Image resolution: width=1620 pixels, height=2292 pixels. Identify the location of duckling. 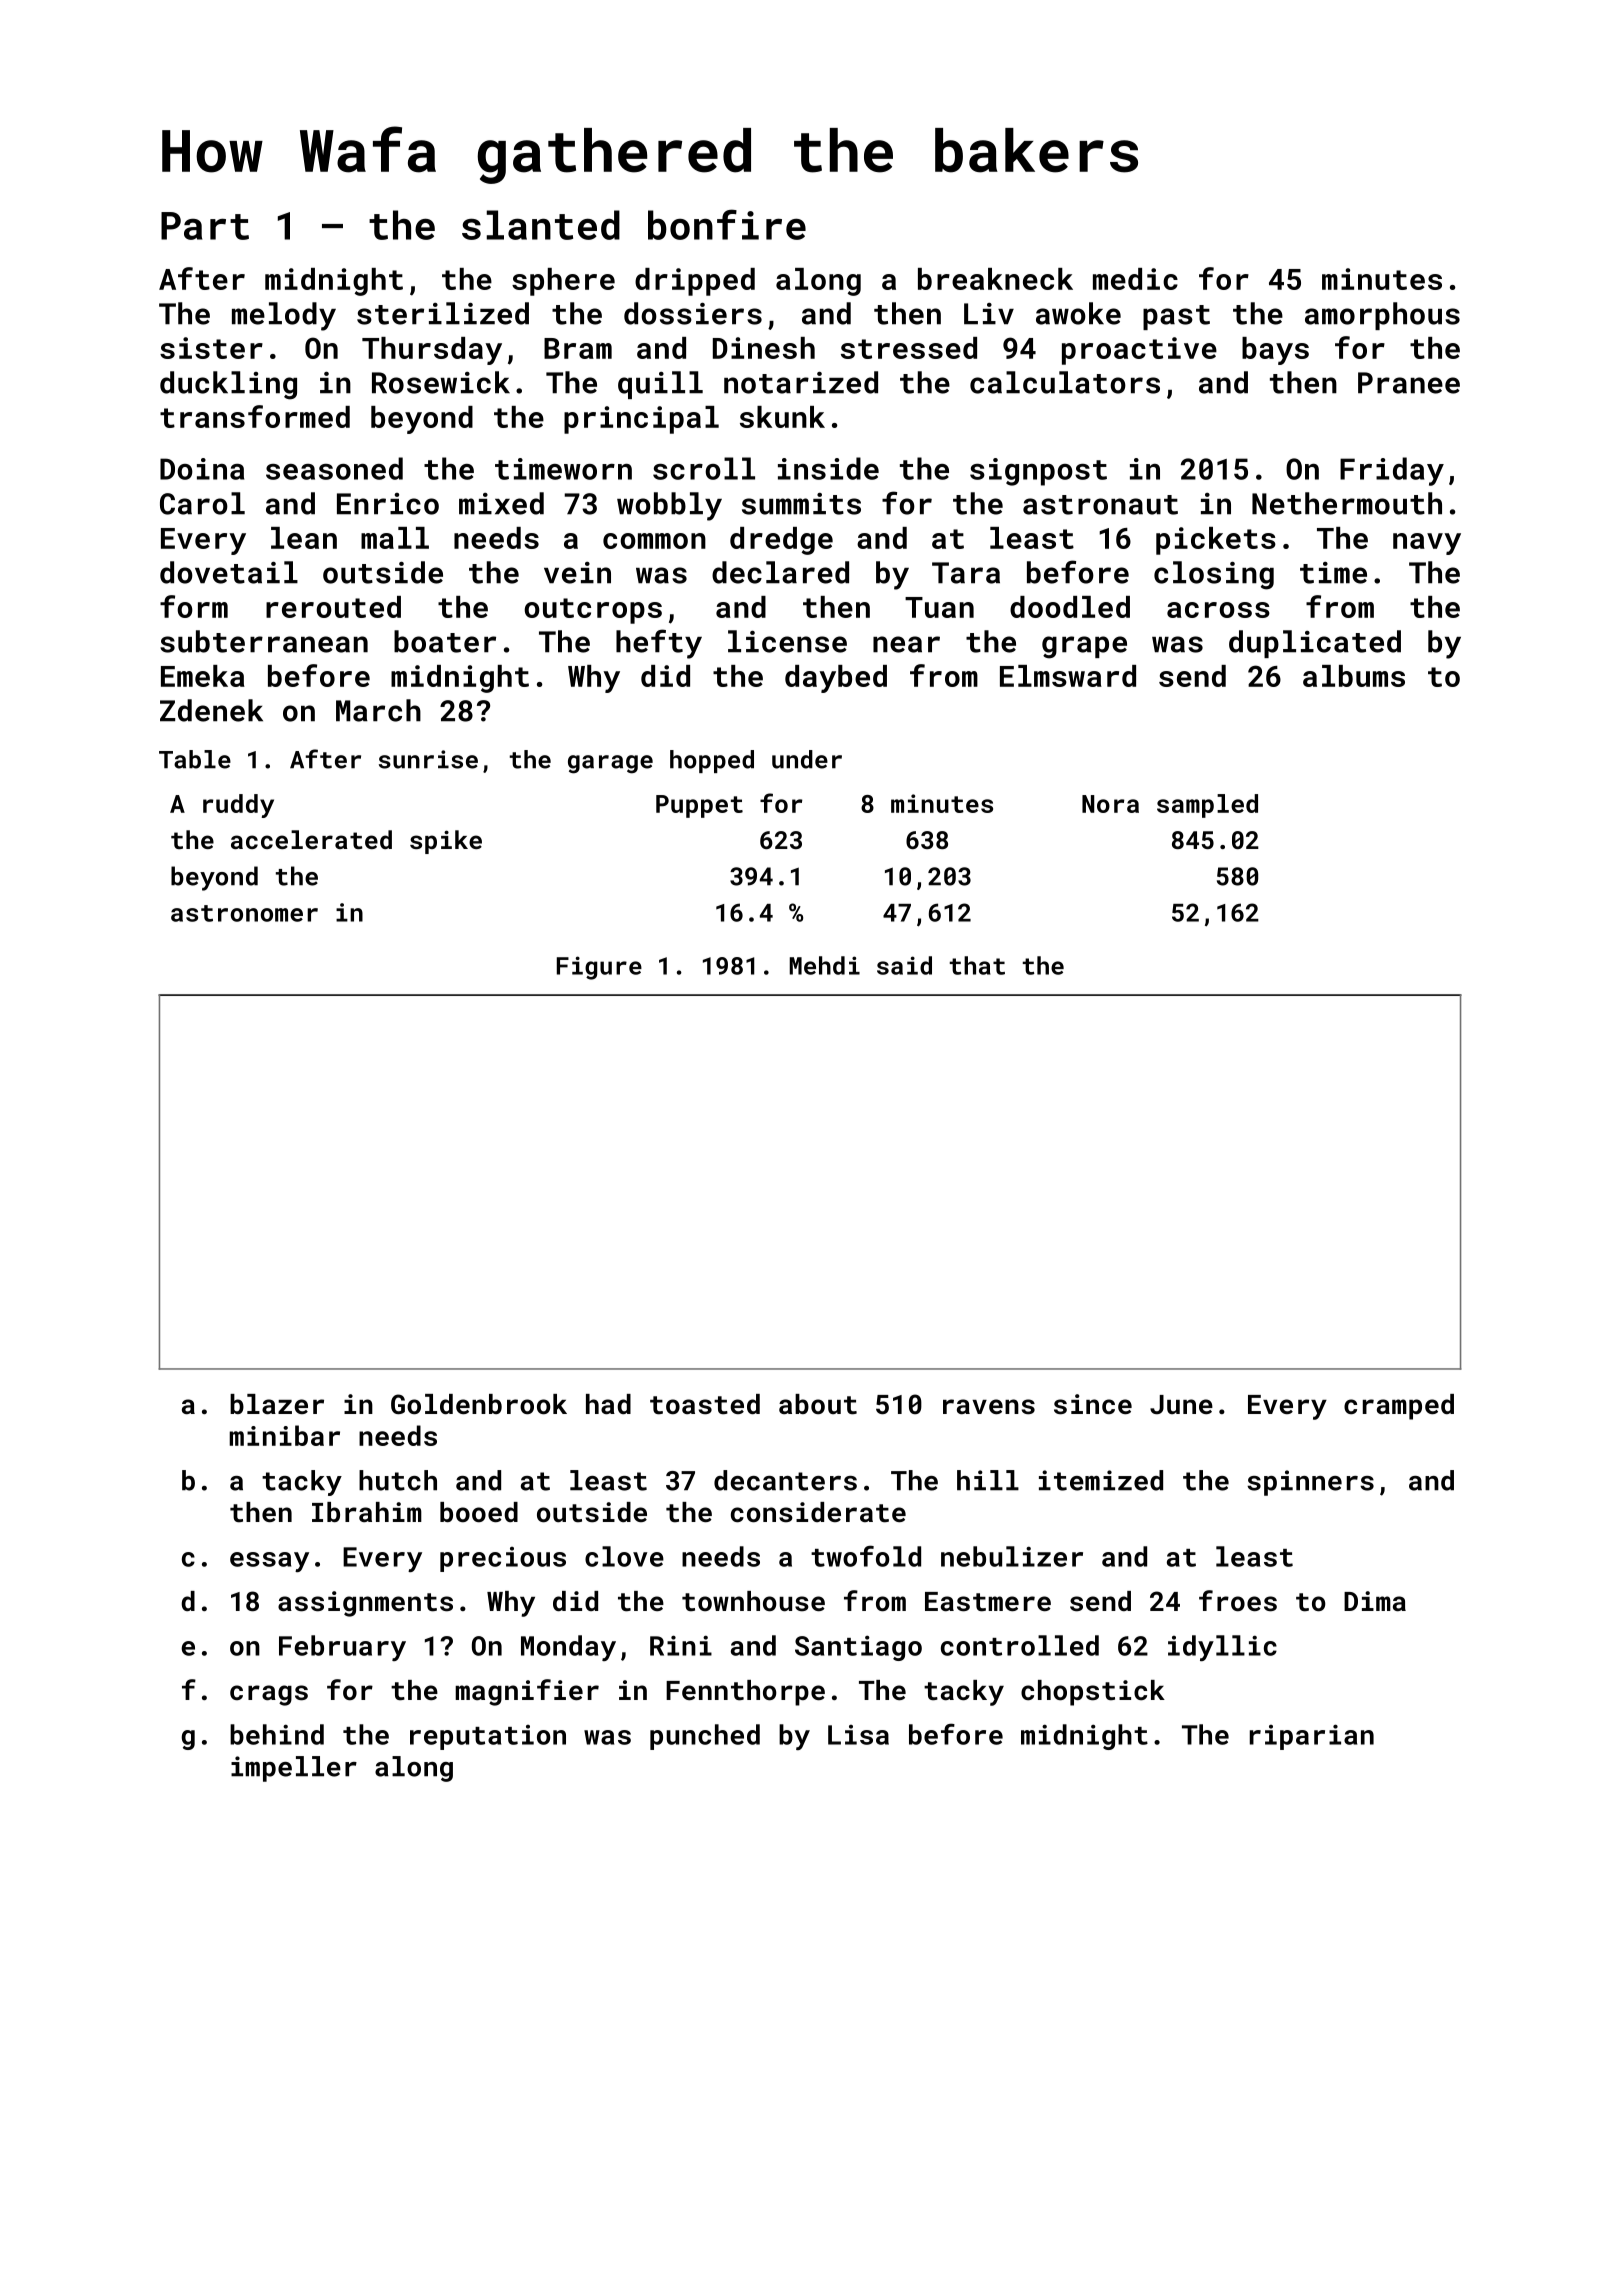
(228, 385).
